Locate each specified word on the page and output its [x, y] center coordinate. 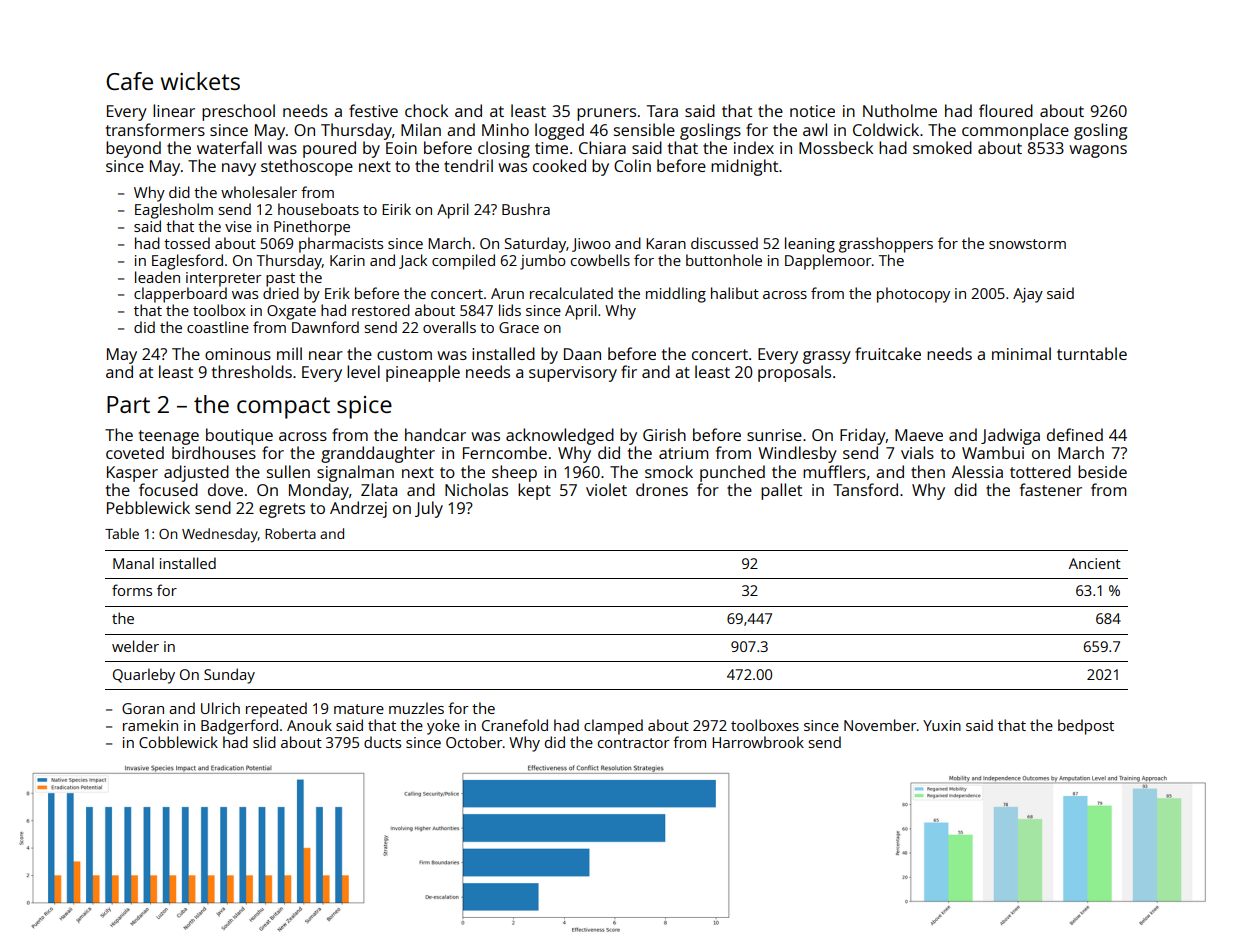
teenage [169, 437]
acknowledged [560, 436]
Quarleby [144, 676]
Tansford [865, 489]
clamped [613, 727]
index [754, 147]
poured [329, 149]
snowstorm [1027, 244]
